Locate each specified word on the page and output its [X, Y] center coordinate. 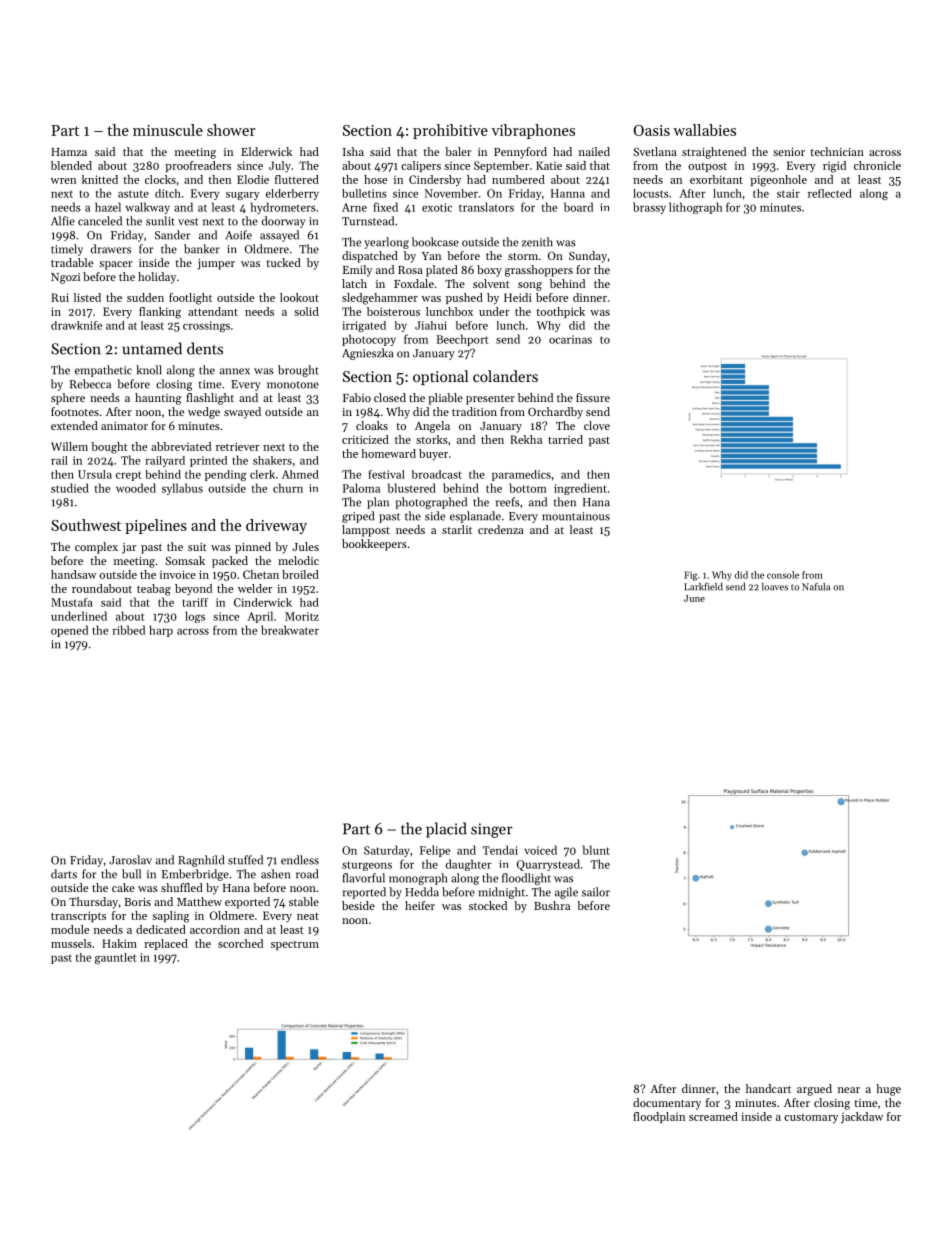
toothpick [560, 312]
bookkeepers [374, 545]
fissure [593, 397]
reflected [830, 193]
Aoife [239, 235]
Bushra [552, 905]
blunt [596, 850]
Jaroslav [130, 860]
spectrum [295, 945]
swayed [242, 413]
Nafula [816, 587]
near [849, 1090]
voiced [540, 850]
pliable [445, 399]
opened [69, 631]
